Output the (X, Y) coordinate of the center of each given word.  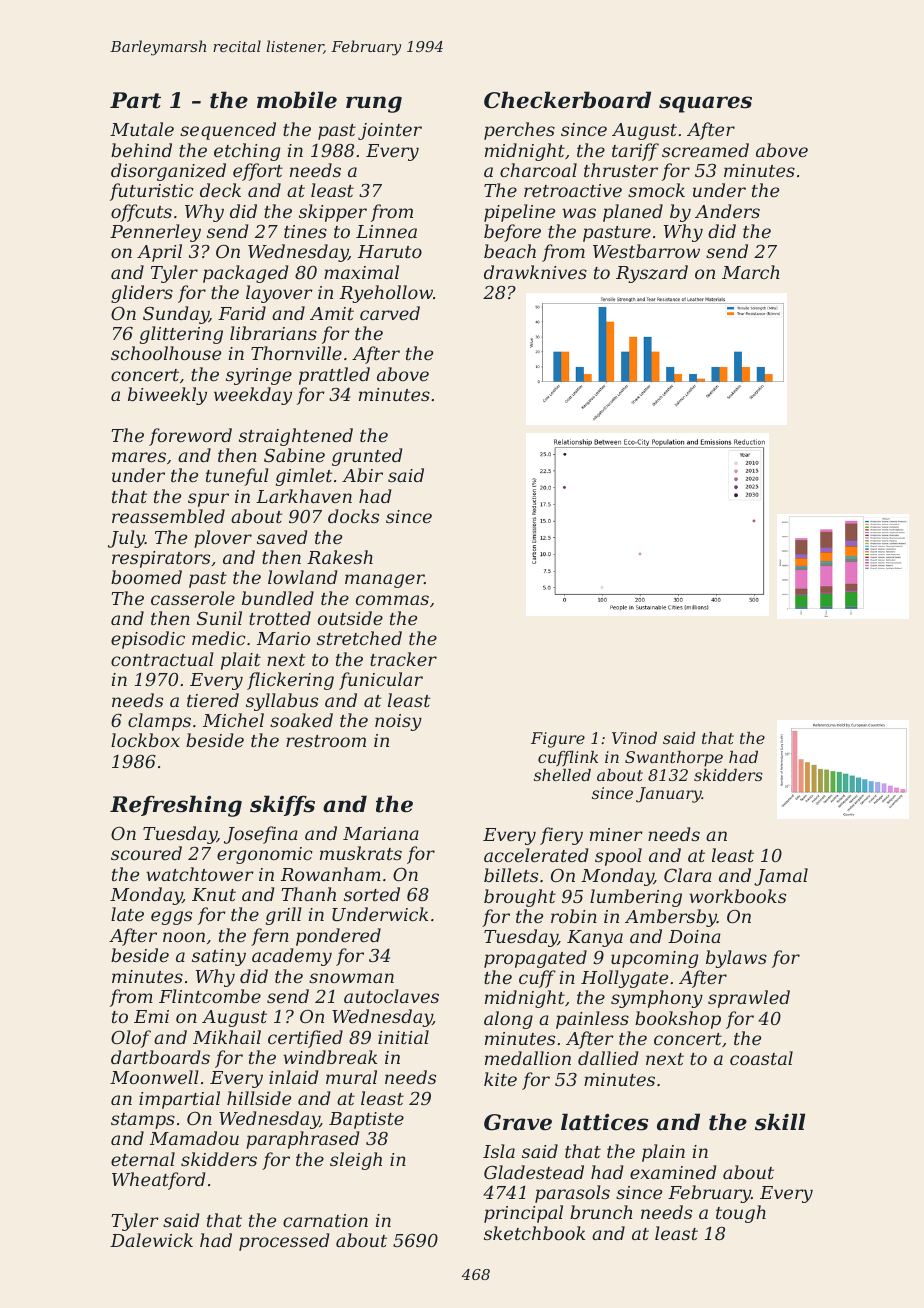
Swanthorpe (674, 759)
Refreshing (176, 806)
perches (519, 131)
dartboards (160, 1057)
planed (633, 213)
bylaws (736, 959)
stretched (359, 638)
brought (520, 898)
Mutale (142, 129)
